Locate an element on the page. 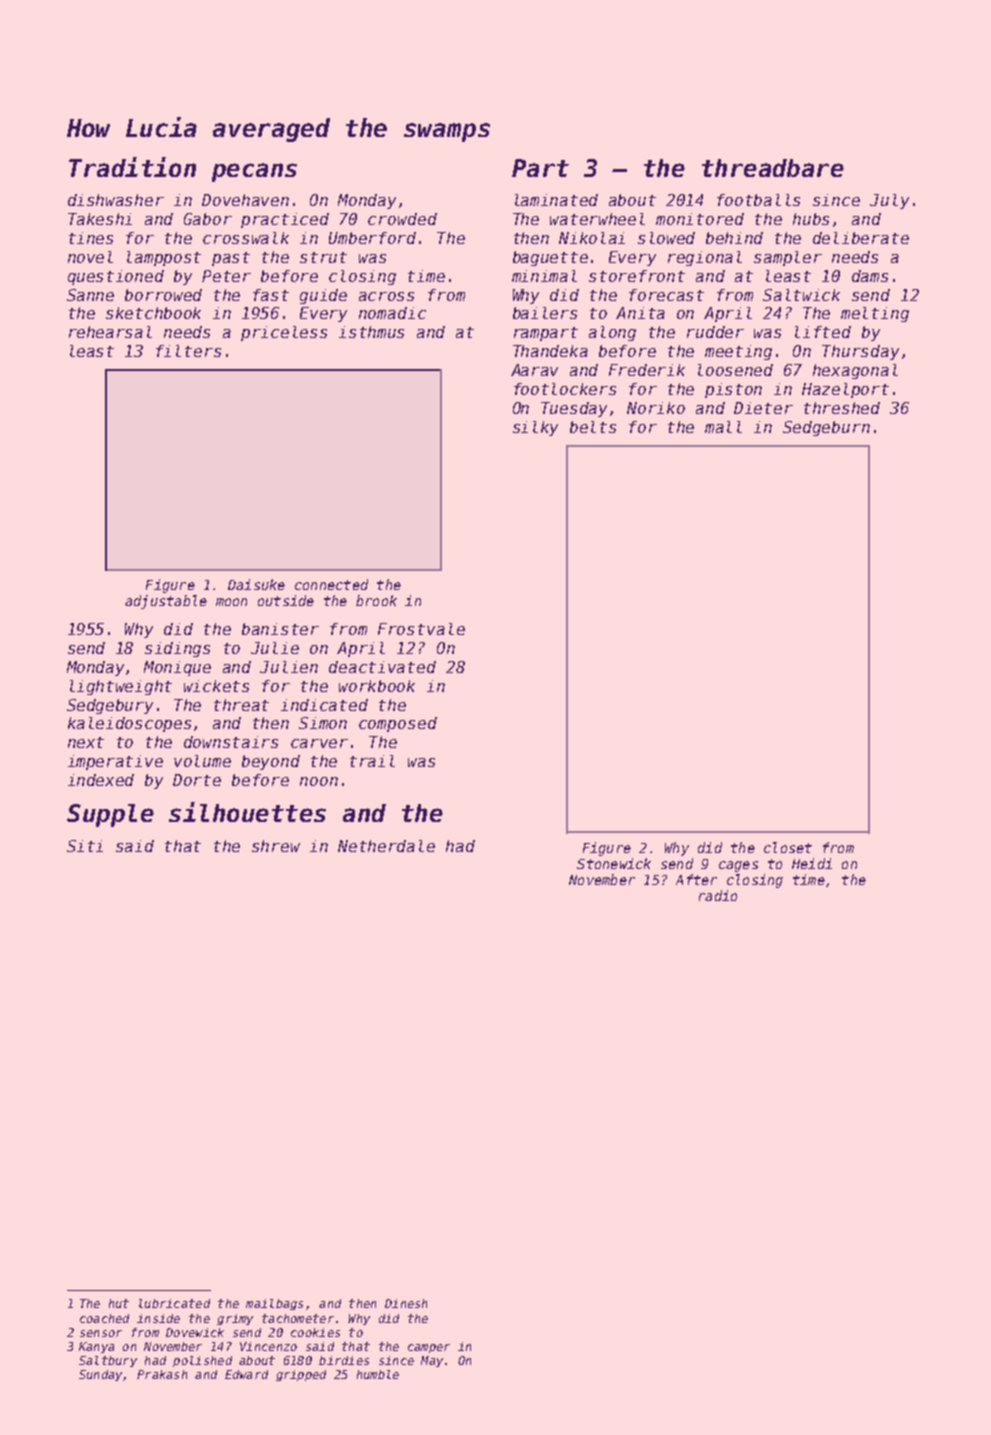  closet is located at coordinates (788, 847).
